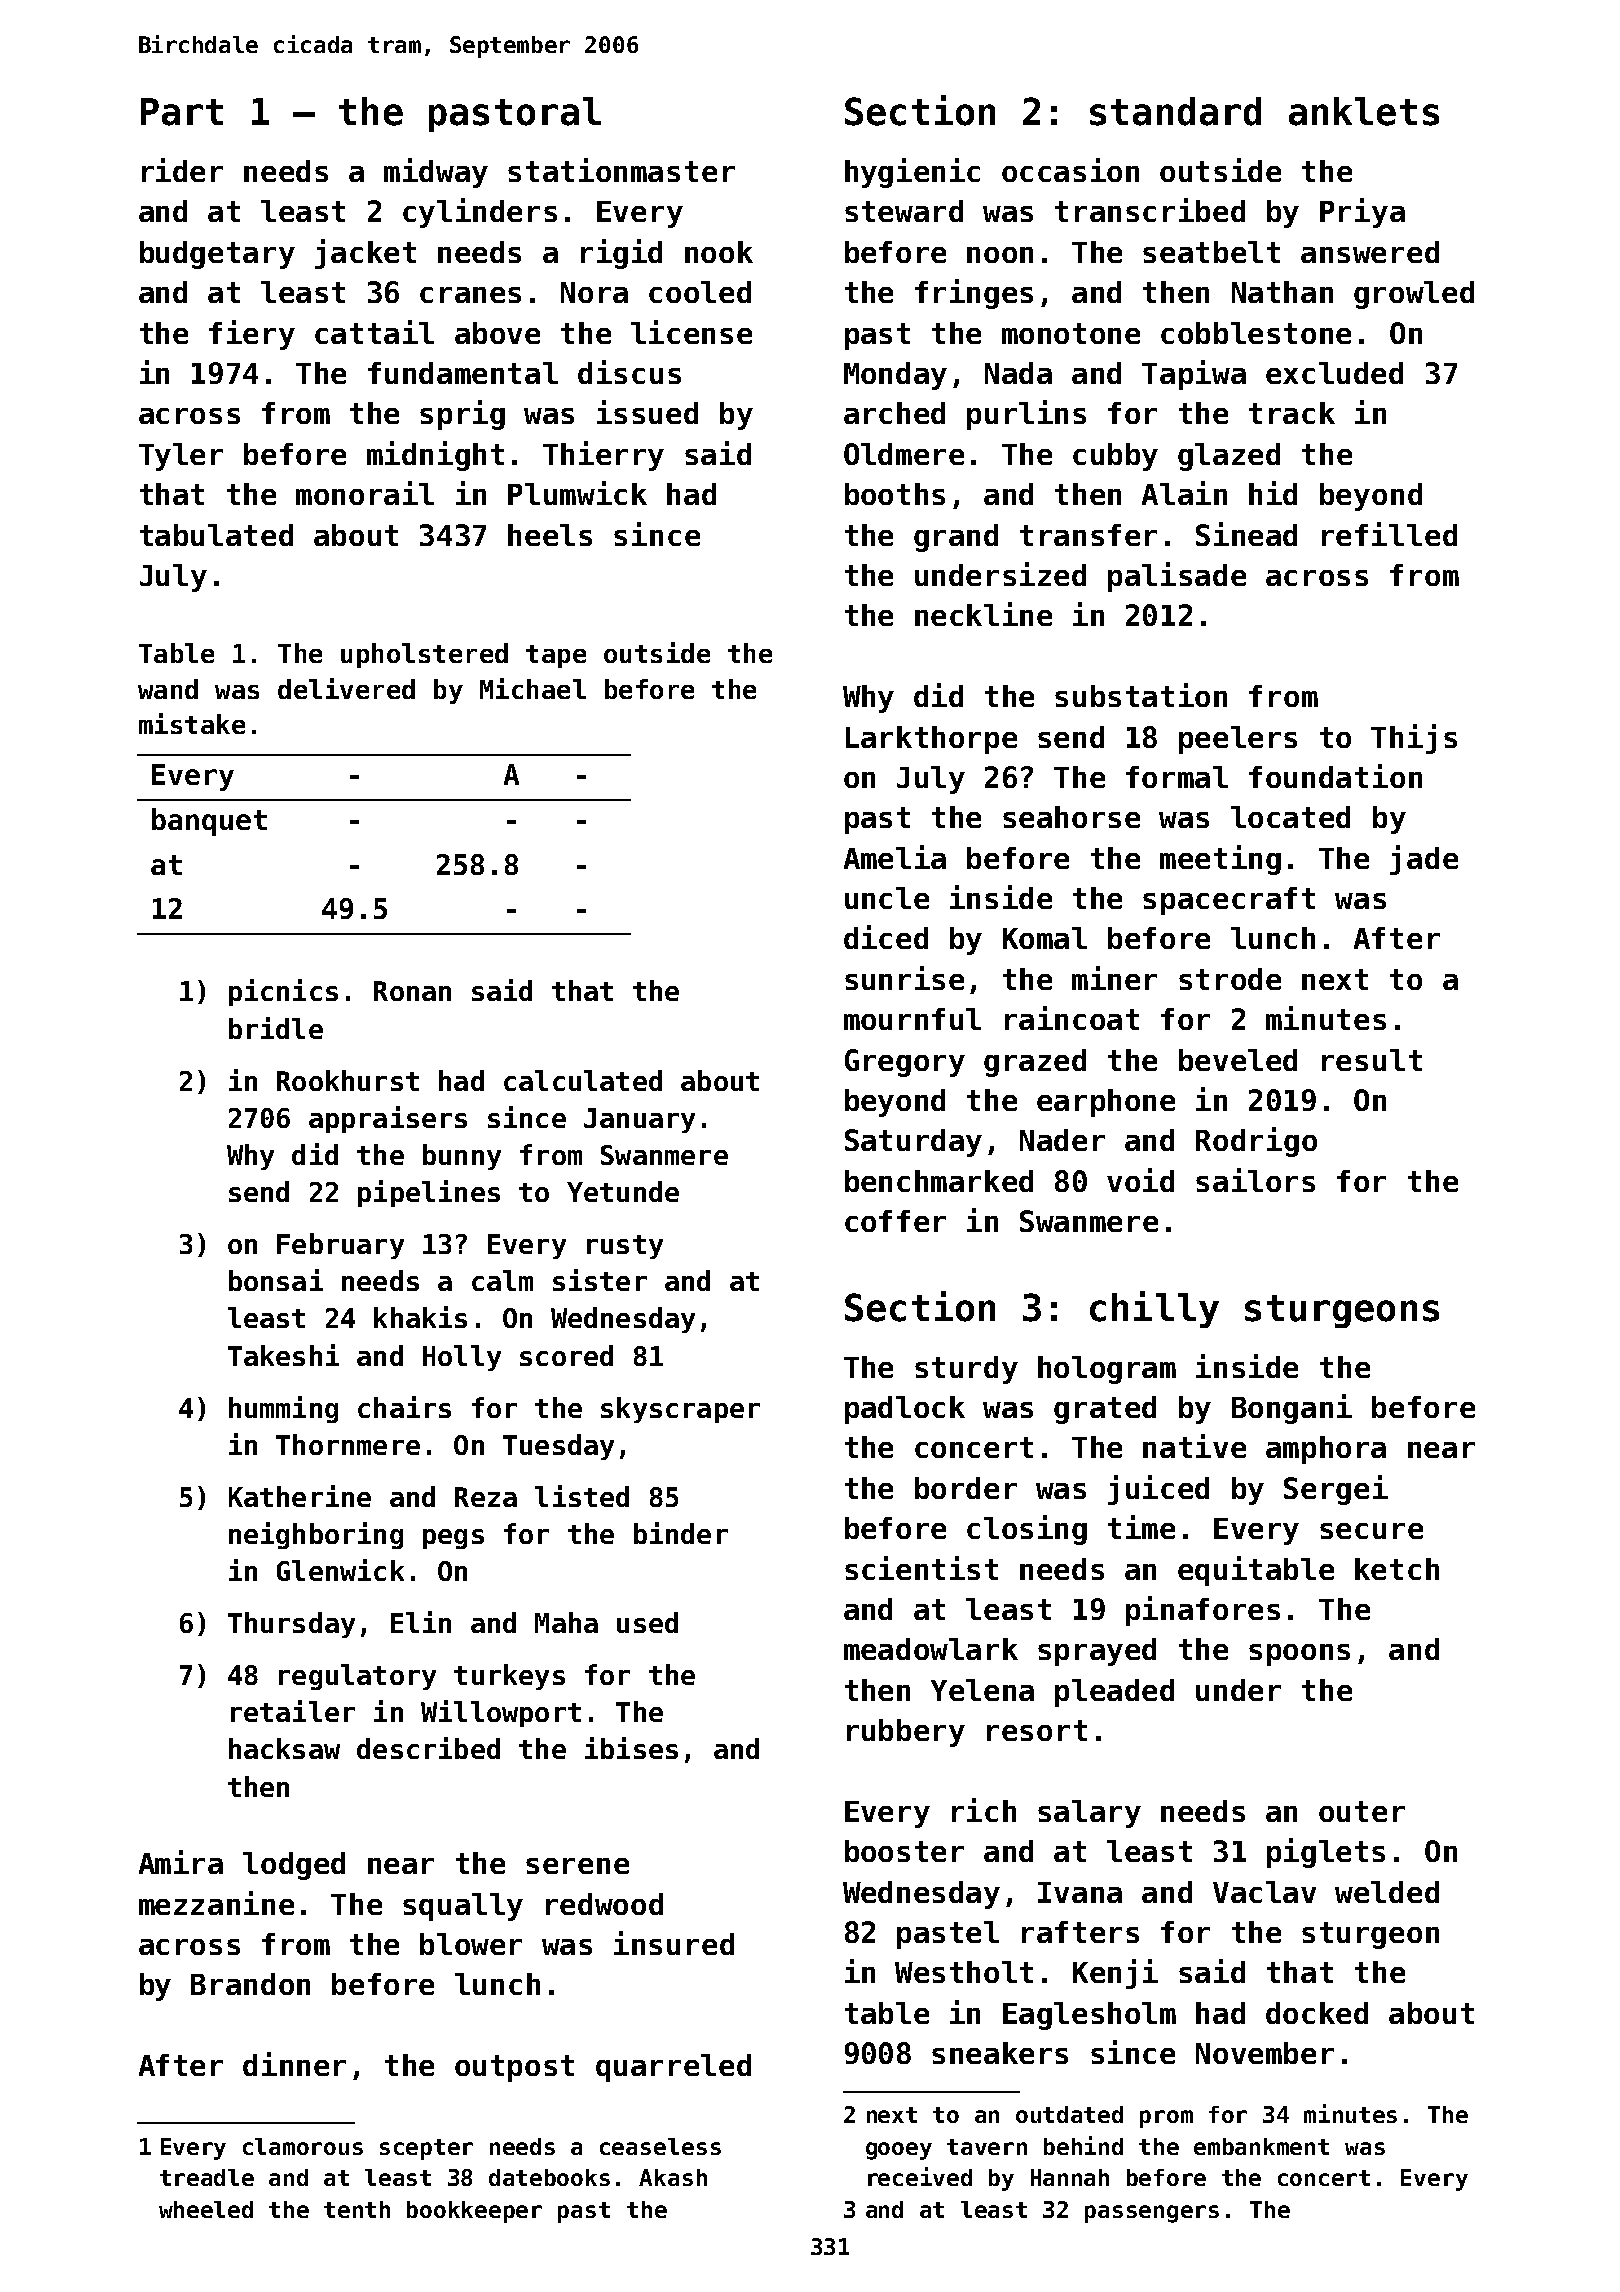 The height and width of the screenshot is (2292, 1620). I want to click on meadowlark, so click(931, 1649).
